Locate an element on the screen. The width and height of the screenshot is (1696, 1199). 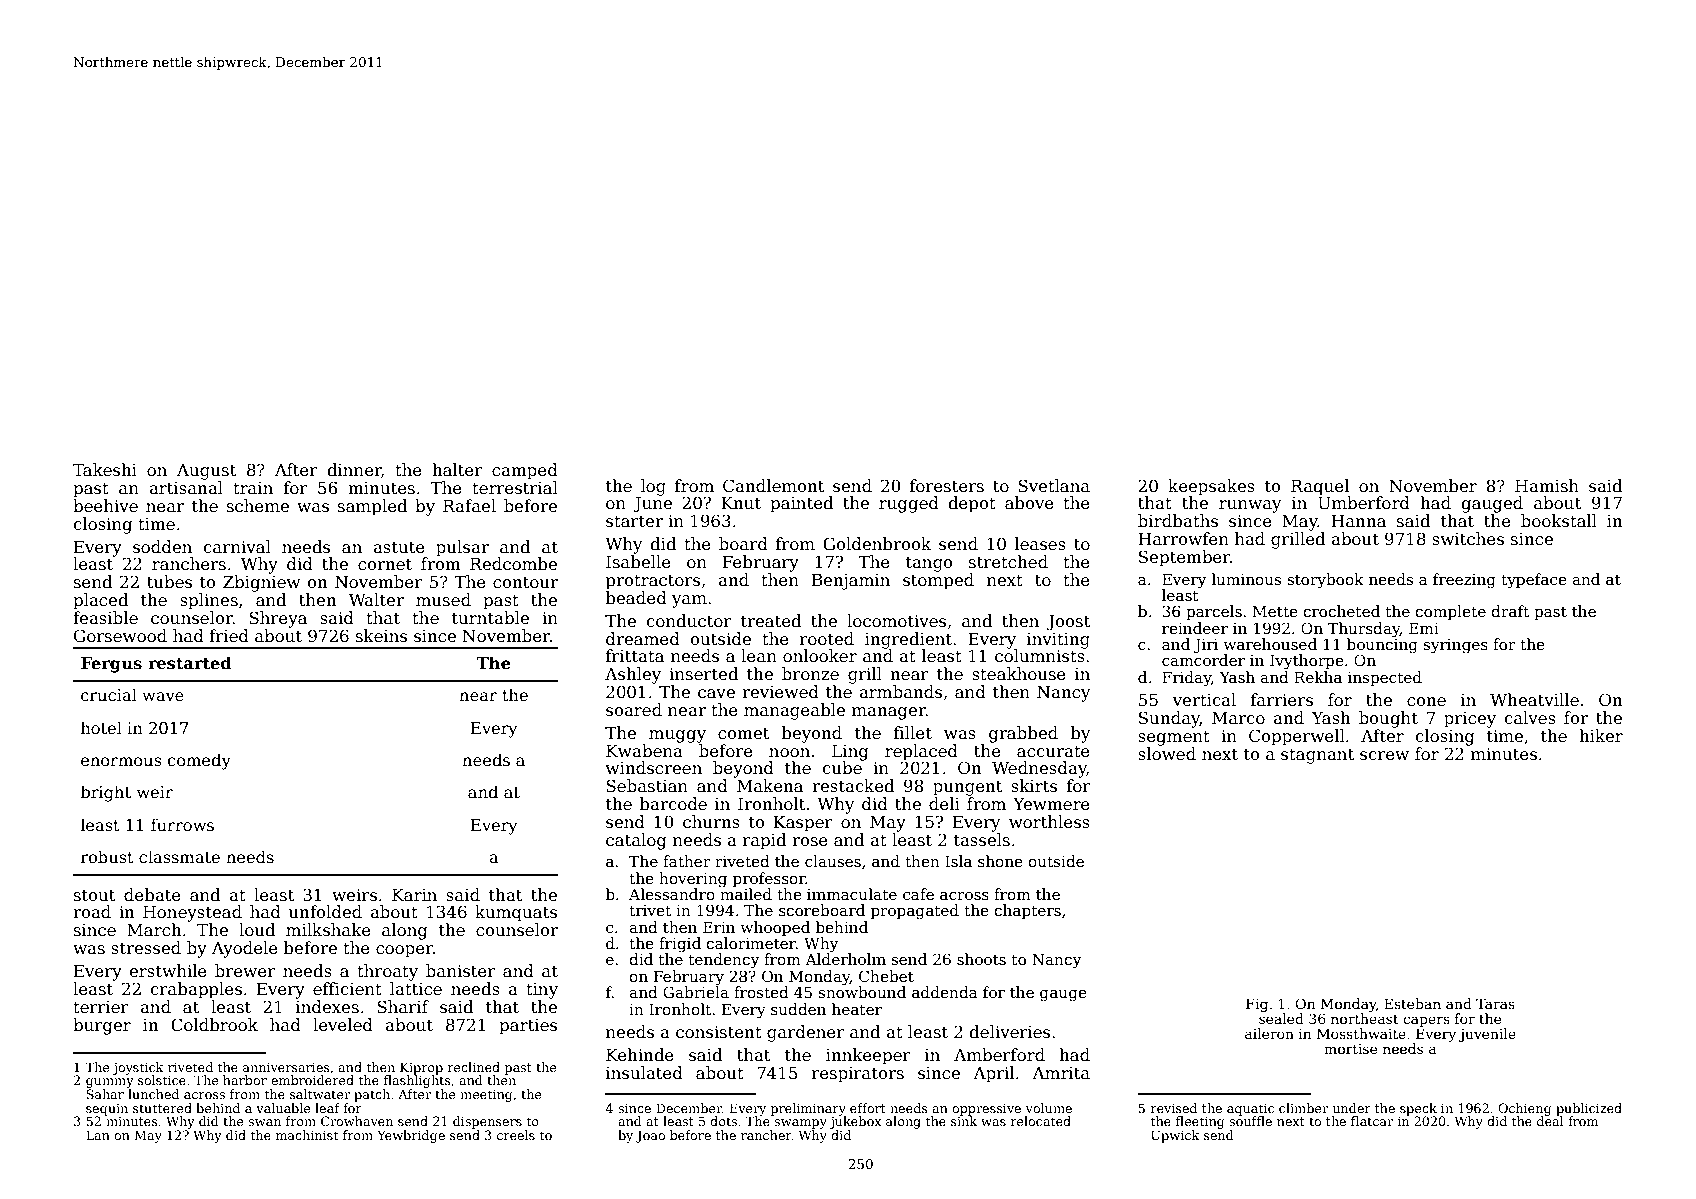
anniversaries is located at coordinates (286, 1067).
